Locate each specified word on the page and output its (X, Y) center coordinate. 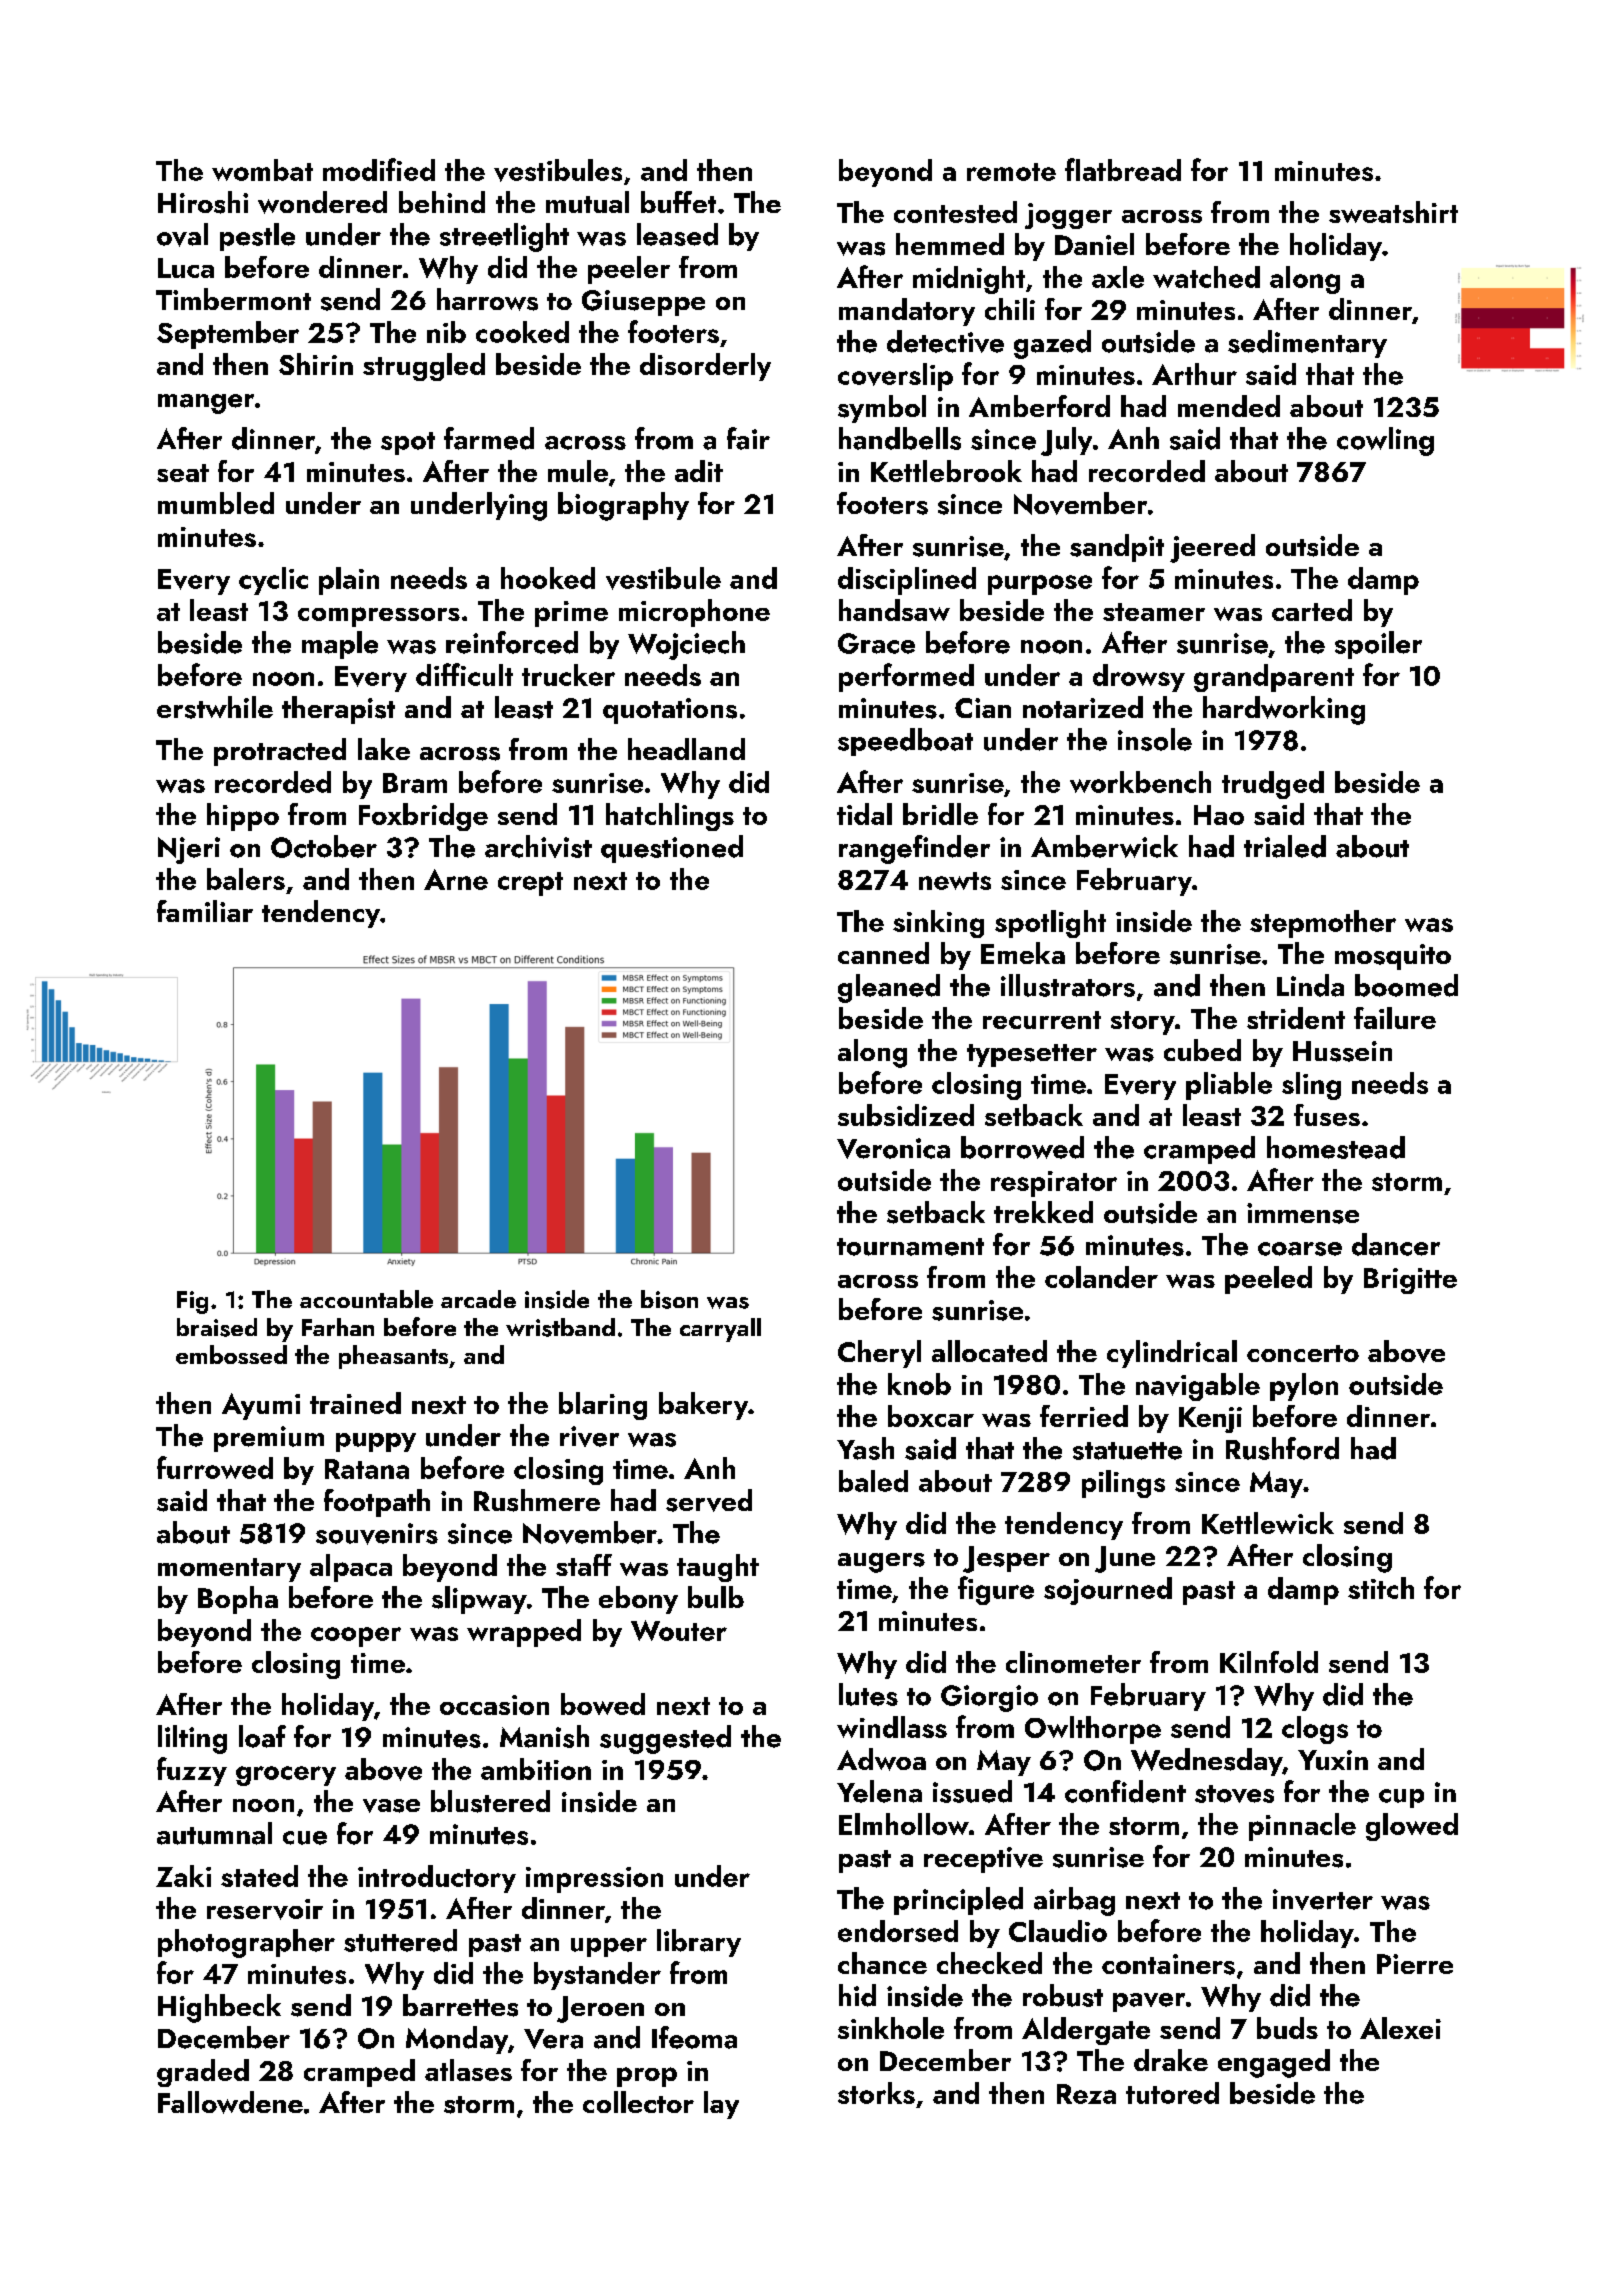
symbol (882, 409)
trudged (1273, 785)
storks (876, 2093)
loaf (262, 1736)
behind (442, 202)
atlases (468, 2070)
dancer (1396, 1244)
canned (883, 953)
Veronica (893, 1148)
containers (1168, 1964)
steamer (1154, 612)
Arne (456, 879)
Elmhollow (904, 1824)
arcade (478, 1299)
